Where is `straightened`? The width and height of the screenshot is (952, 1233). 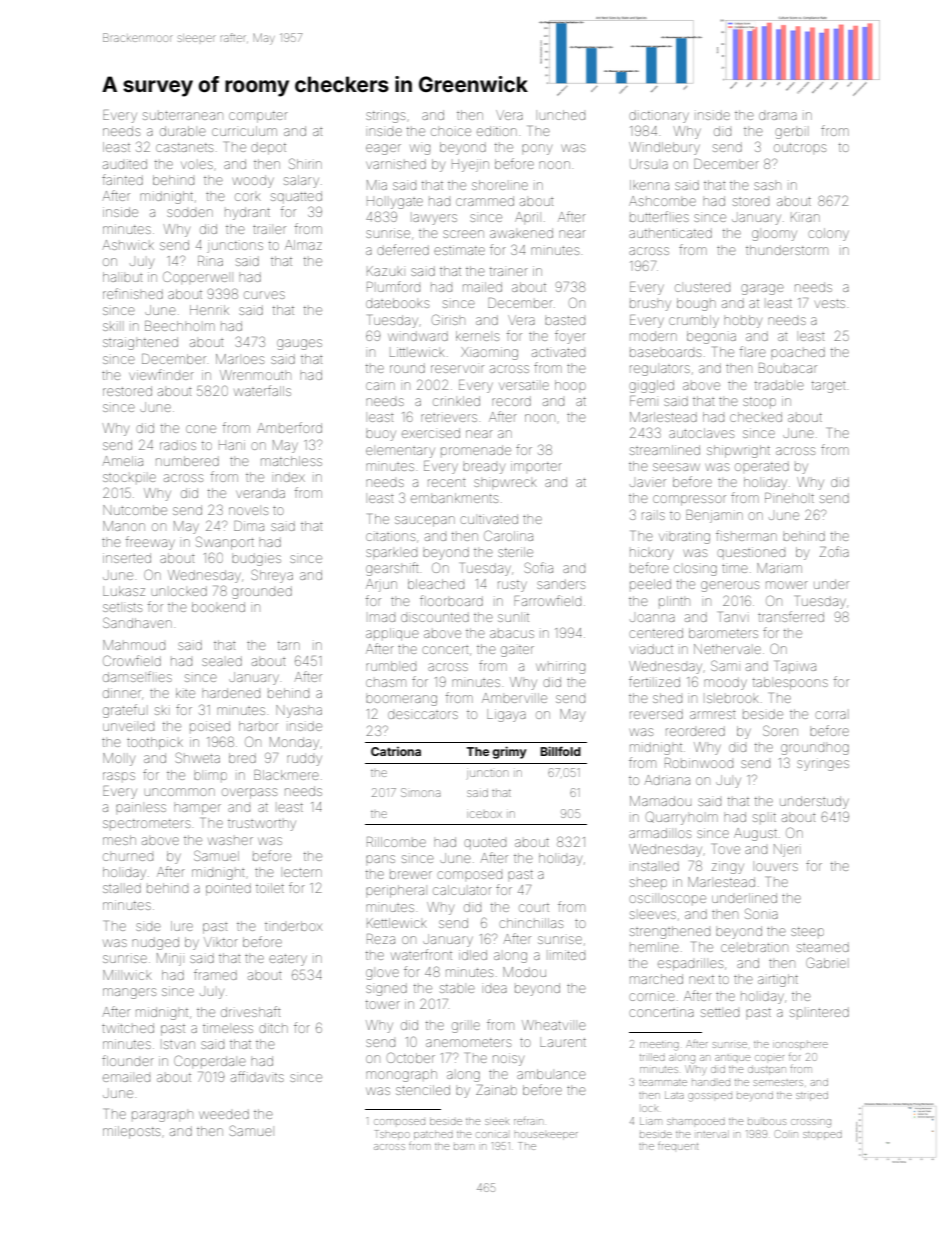
straightened is located at coordinates (140, 343).
